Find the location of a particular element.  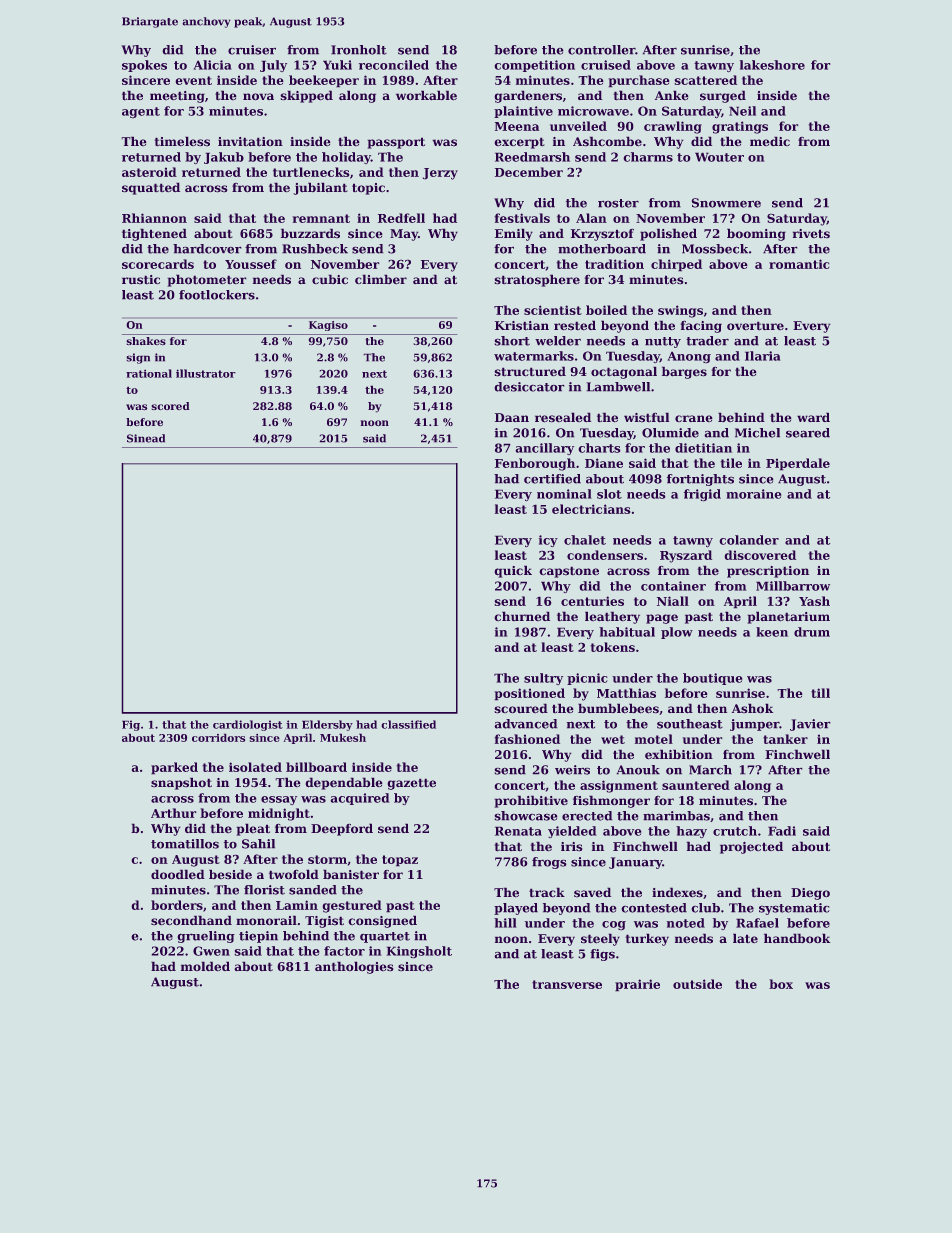

polished is located at coordinates (668, 234).
